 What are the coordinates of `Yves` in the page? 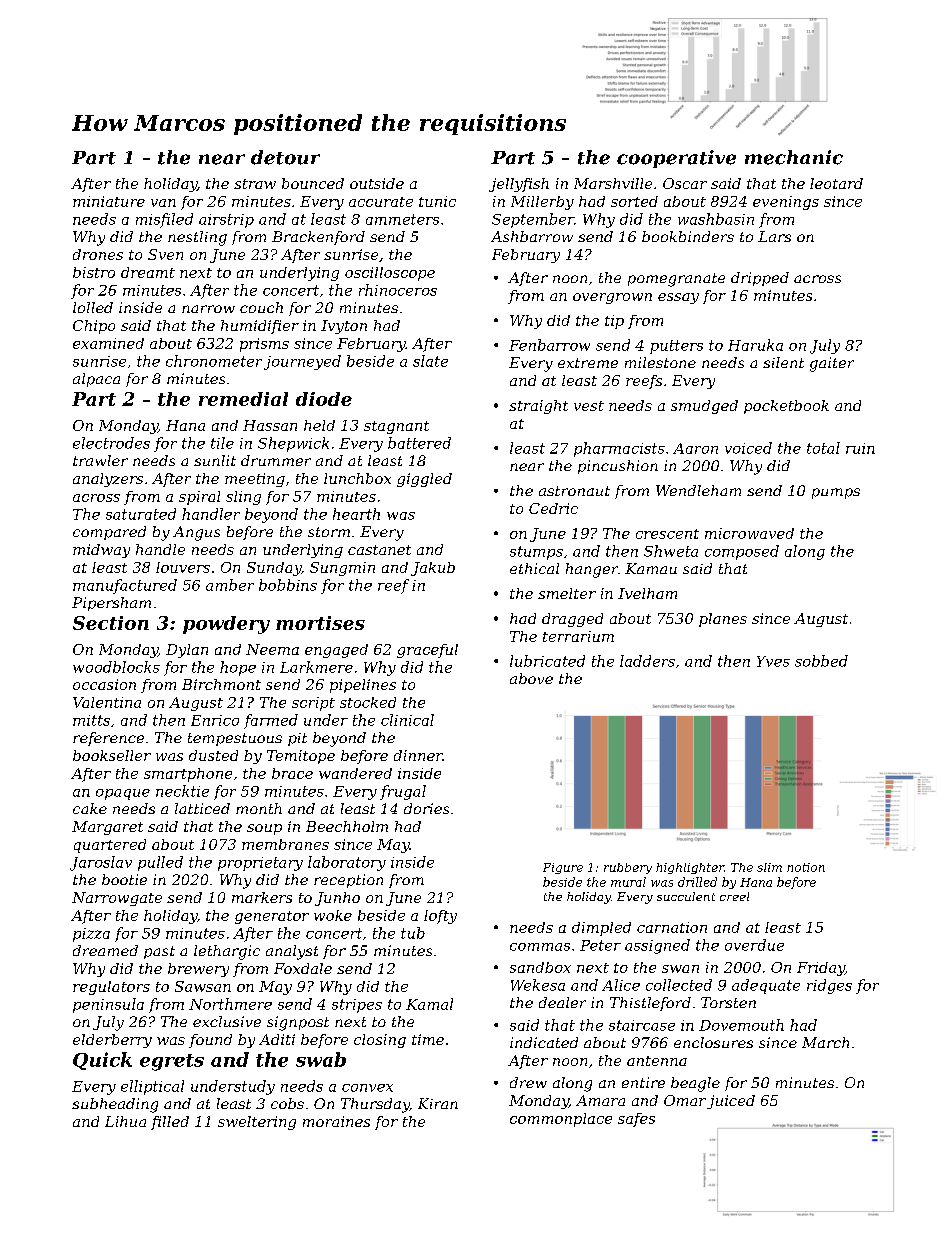 It's located at (773, 661).
